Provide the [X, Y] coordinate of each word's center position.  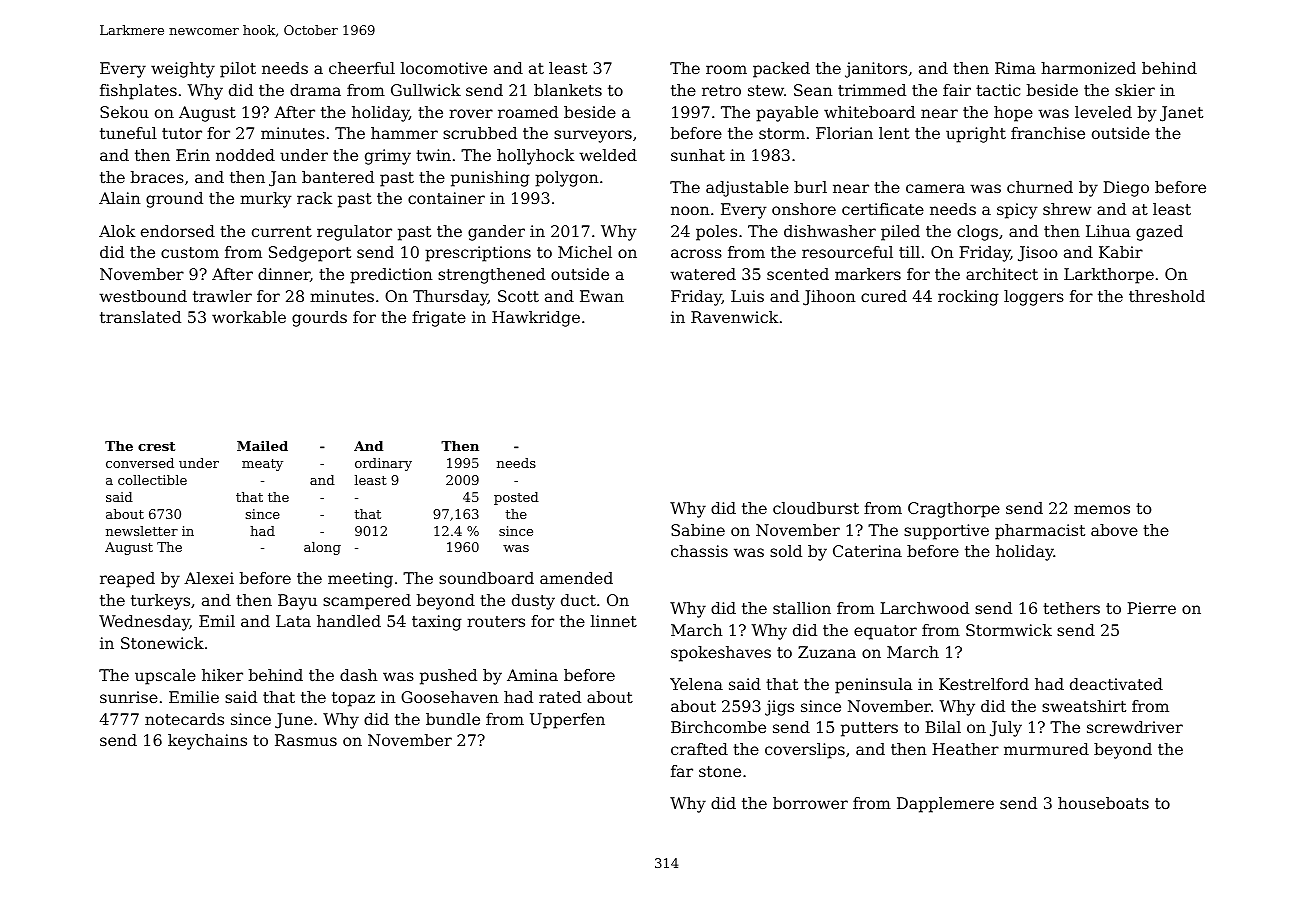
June [294, 721]
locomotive [444, 68]
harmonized [1088, 68]
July [1006, 729]
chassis [699, 551]
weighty [183, 70]
